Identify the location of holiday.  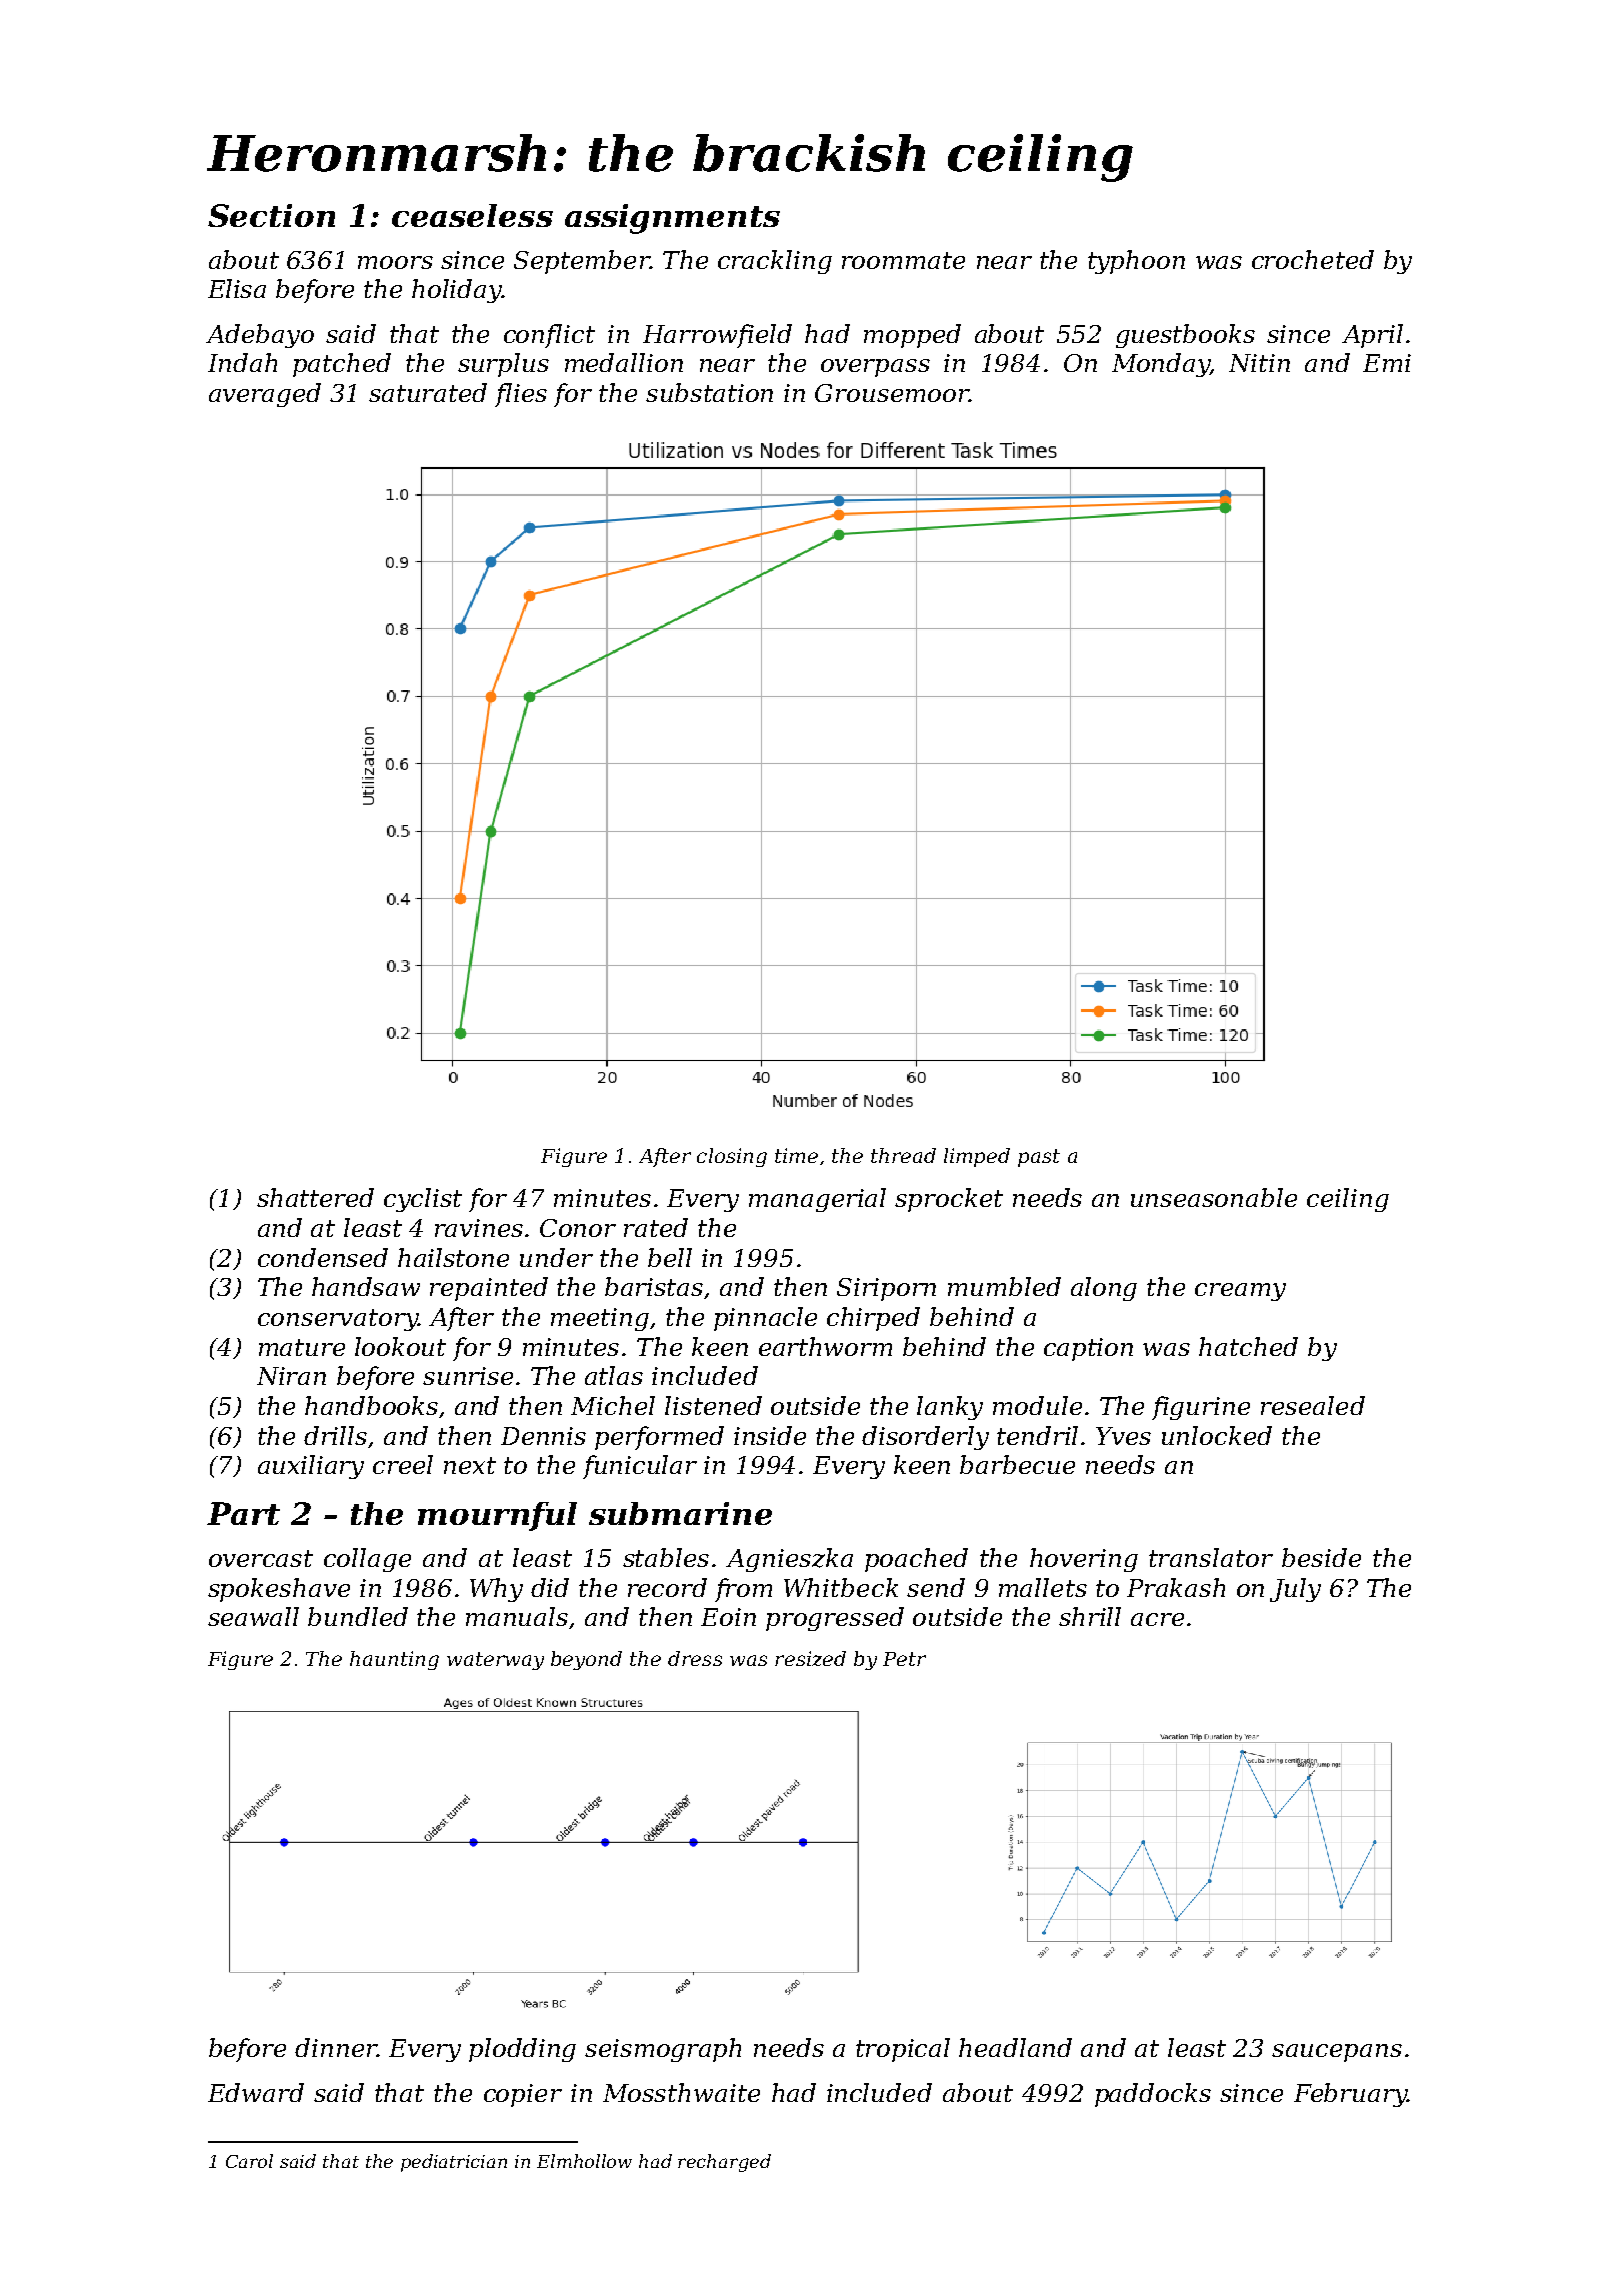
(457, 291).
